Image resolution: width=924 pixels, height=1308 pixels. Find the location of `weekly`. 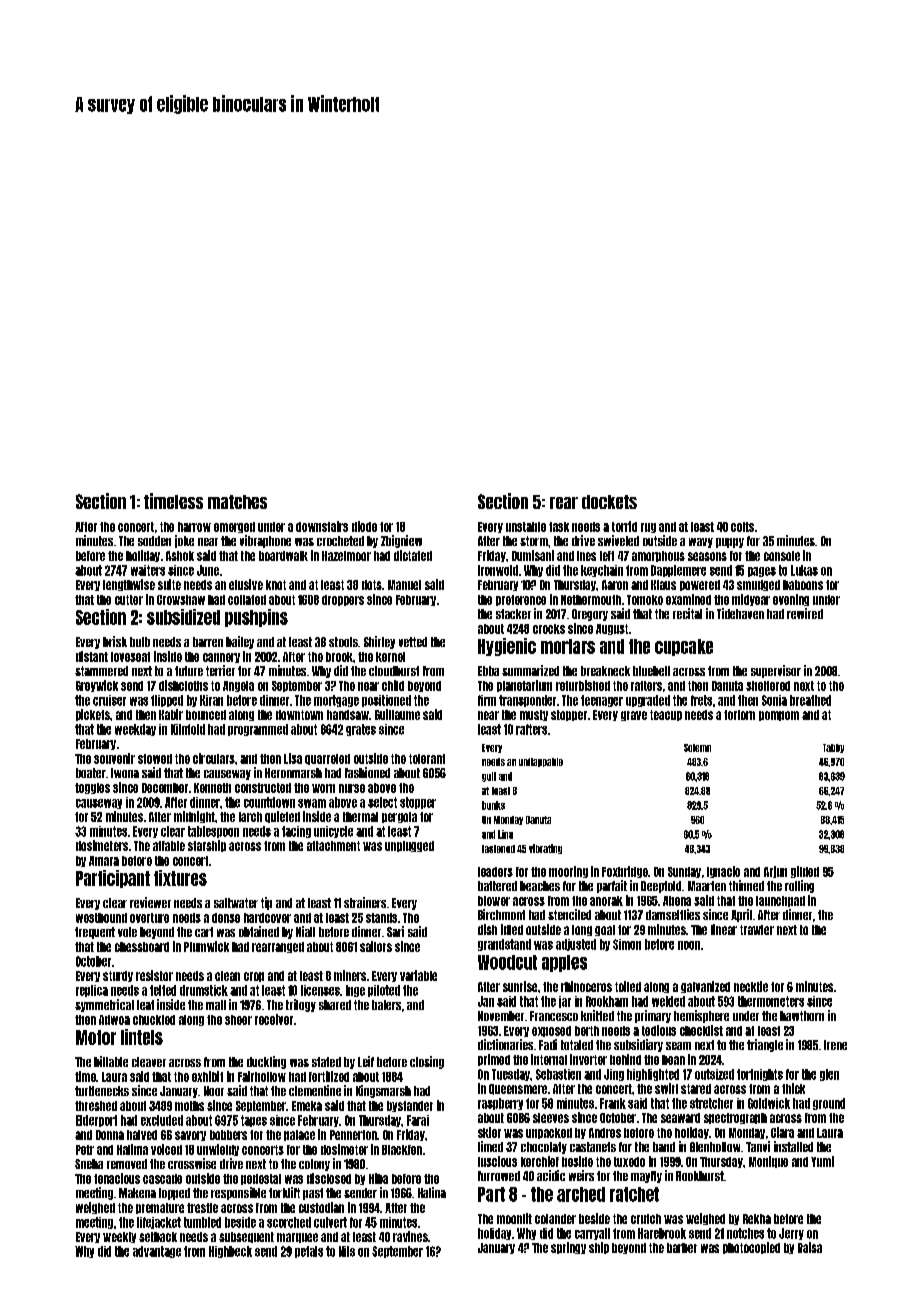

weekly is located at coordinates (119, 1237).
